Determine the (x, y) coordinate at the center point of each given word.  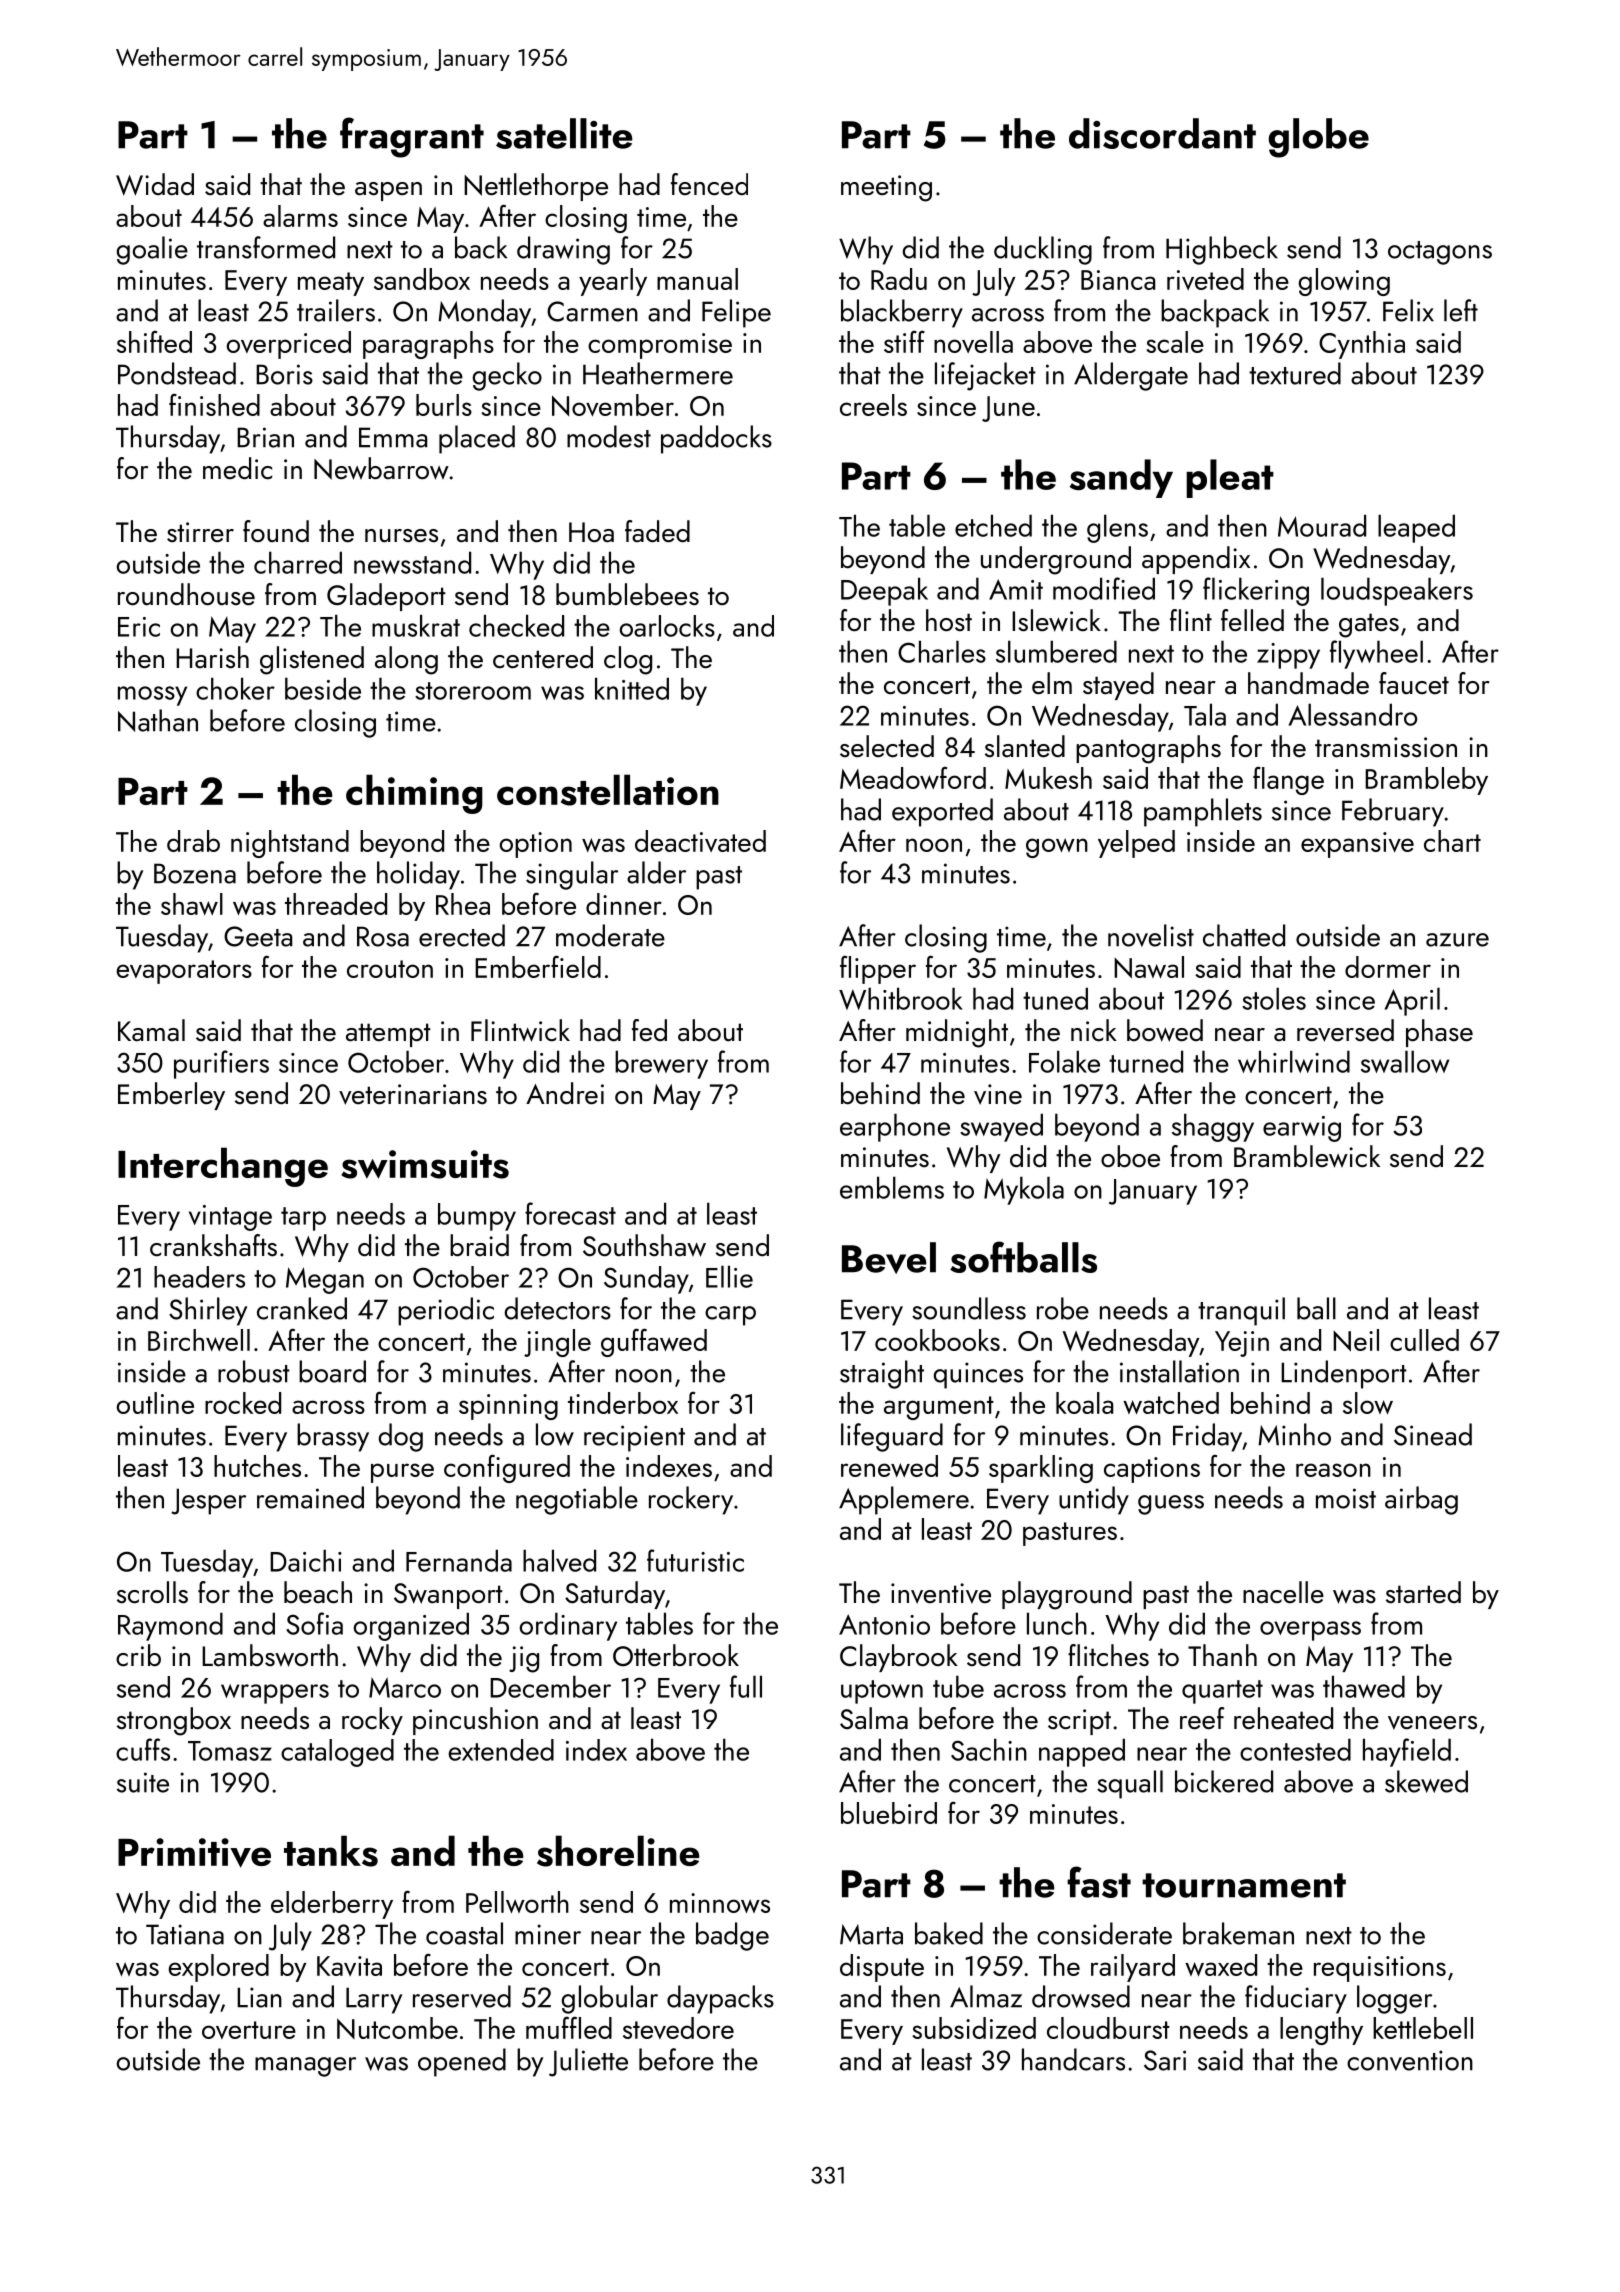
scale (1175, 342)
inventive (941, 1593)
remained (310, 1497)
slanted (1025, 746)
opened (462, 2062)
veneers (1432, 1723)
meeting (886, 188)
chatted (1244, 935)
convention (1410, 2060)
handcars (1073, 2059)
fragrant (412, 137)
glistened (312, 660)
